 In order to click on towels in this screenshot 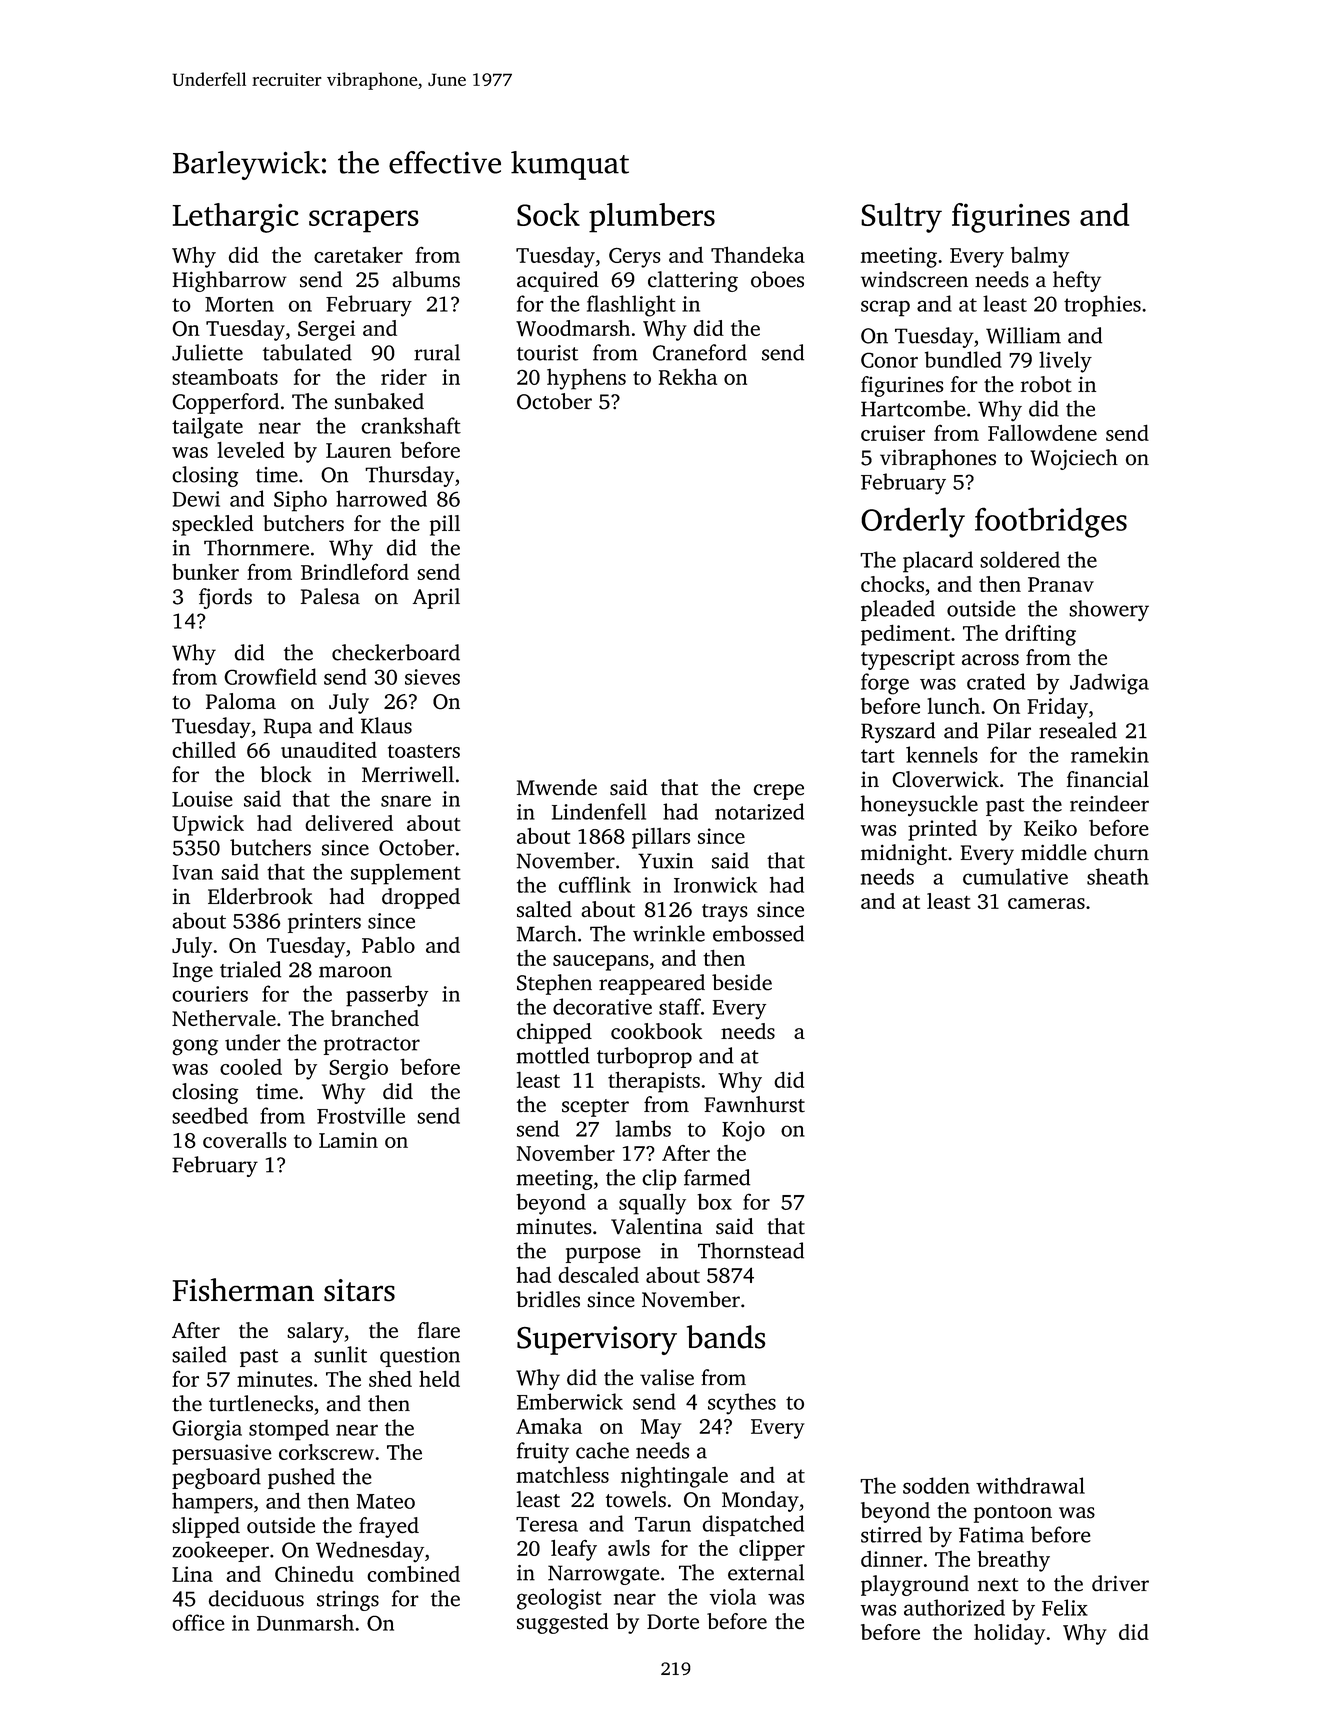, I will do `click(636, 1499)`.
